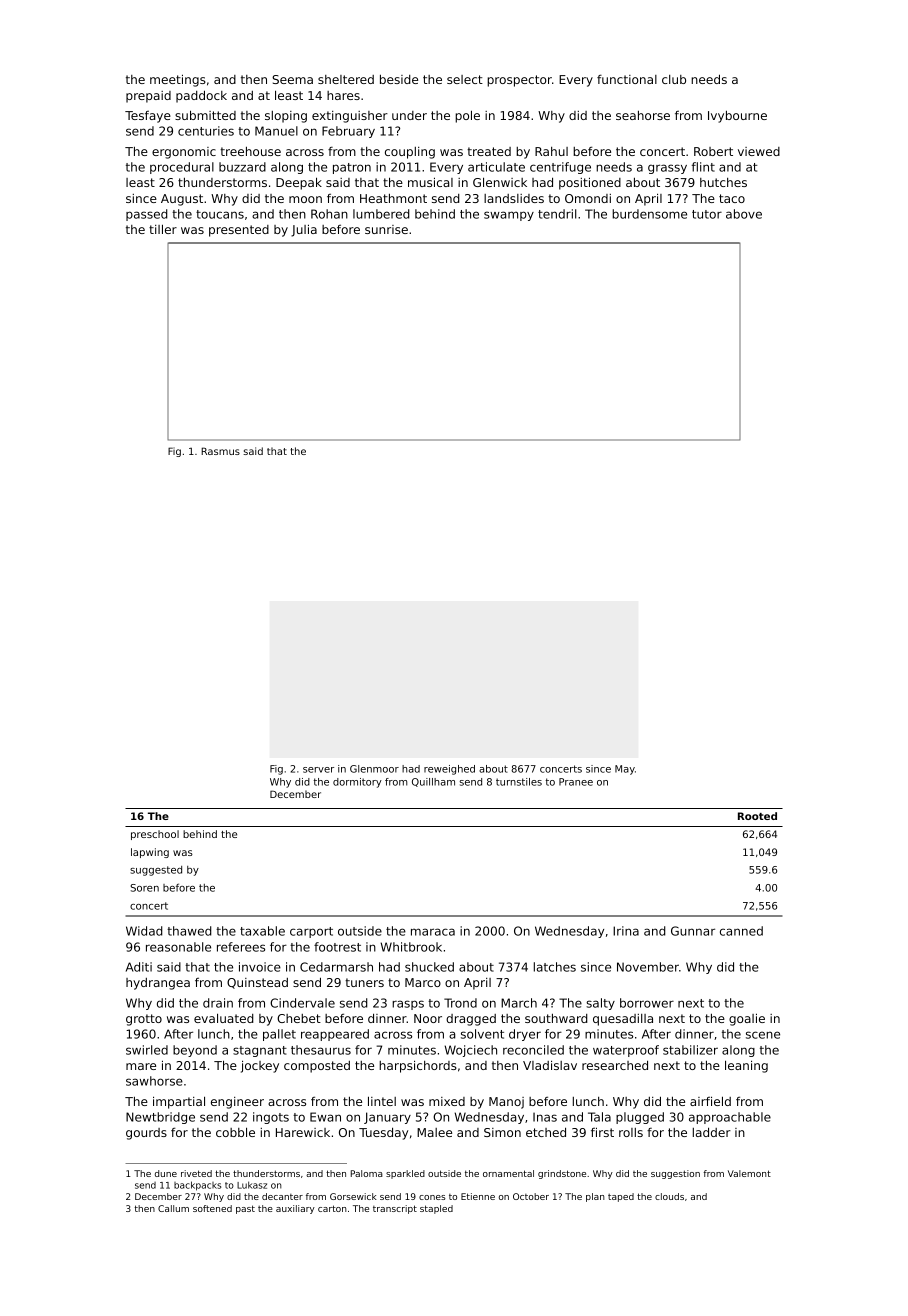  What do you see at coordinates (318, 770) in the screenshot?
I see `server` at bounding box center [318, 770].
